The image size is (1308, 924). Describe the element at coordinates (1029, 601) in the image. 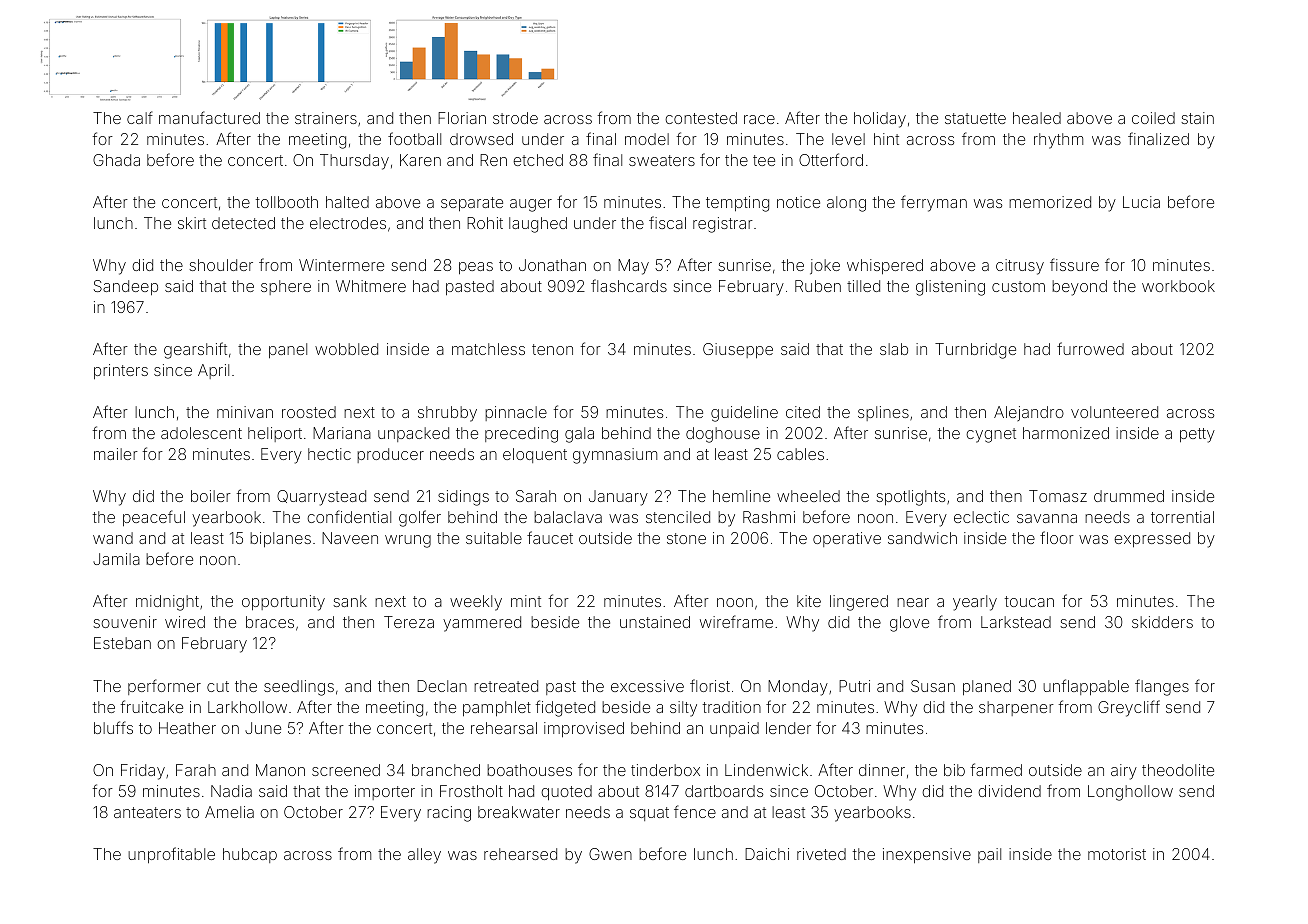

I see `toucan` at that location.
